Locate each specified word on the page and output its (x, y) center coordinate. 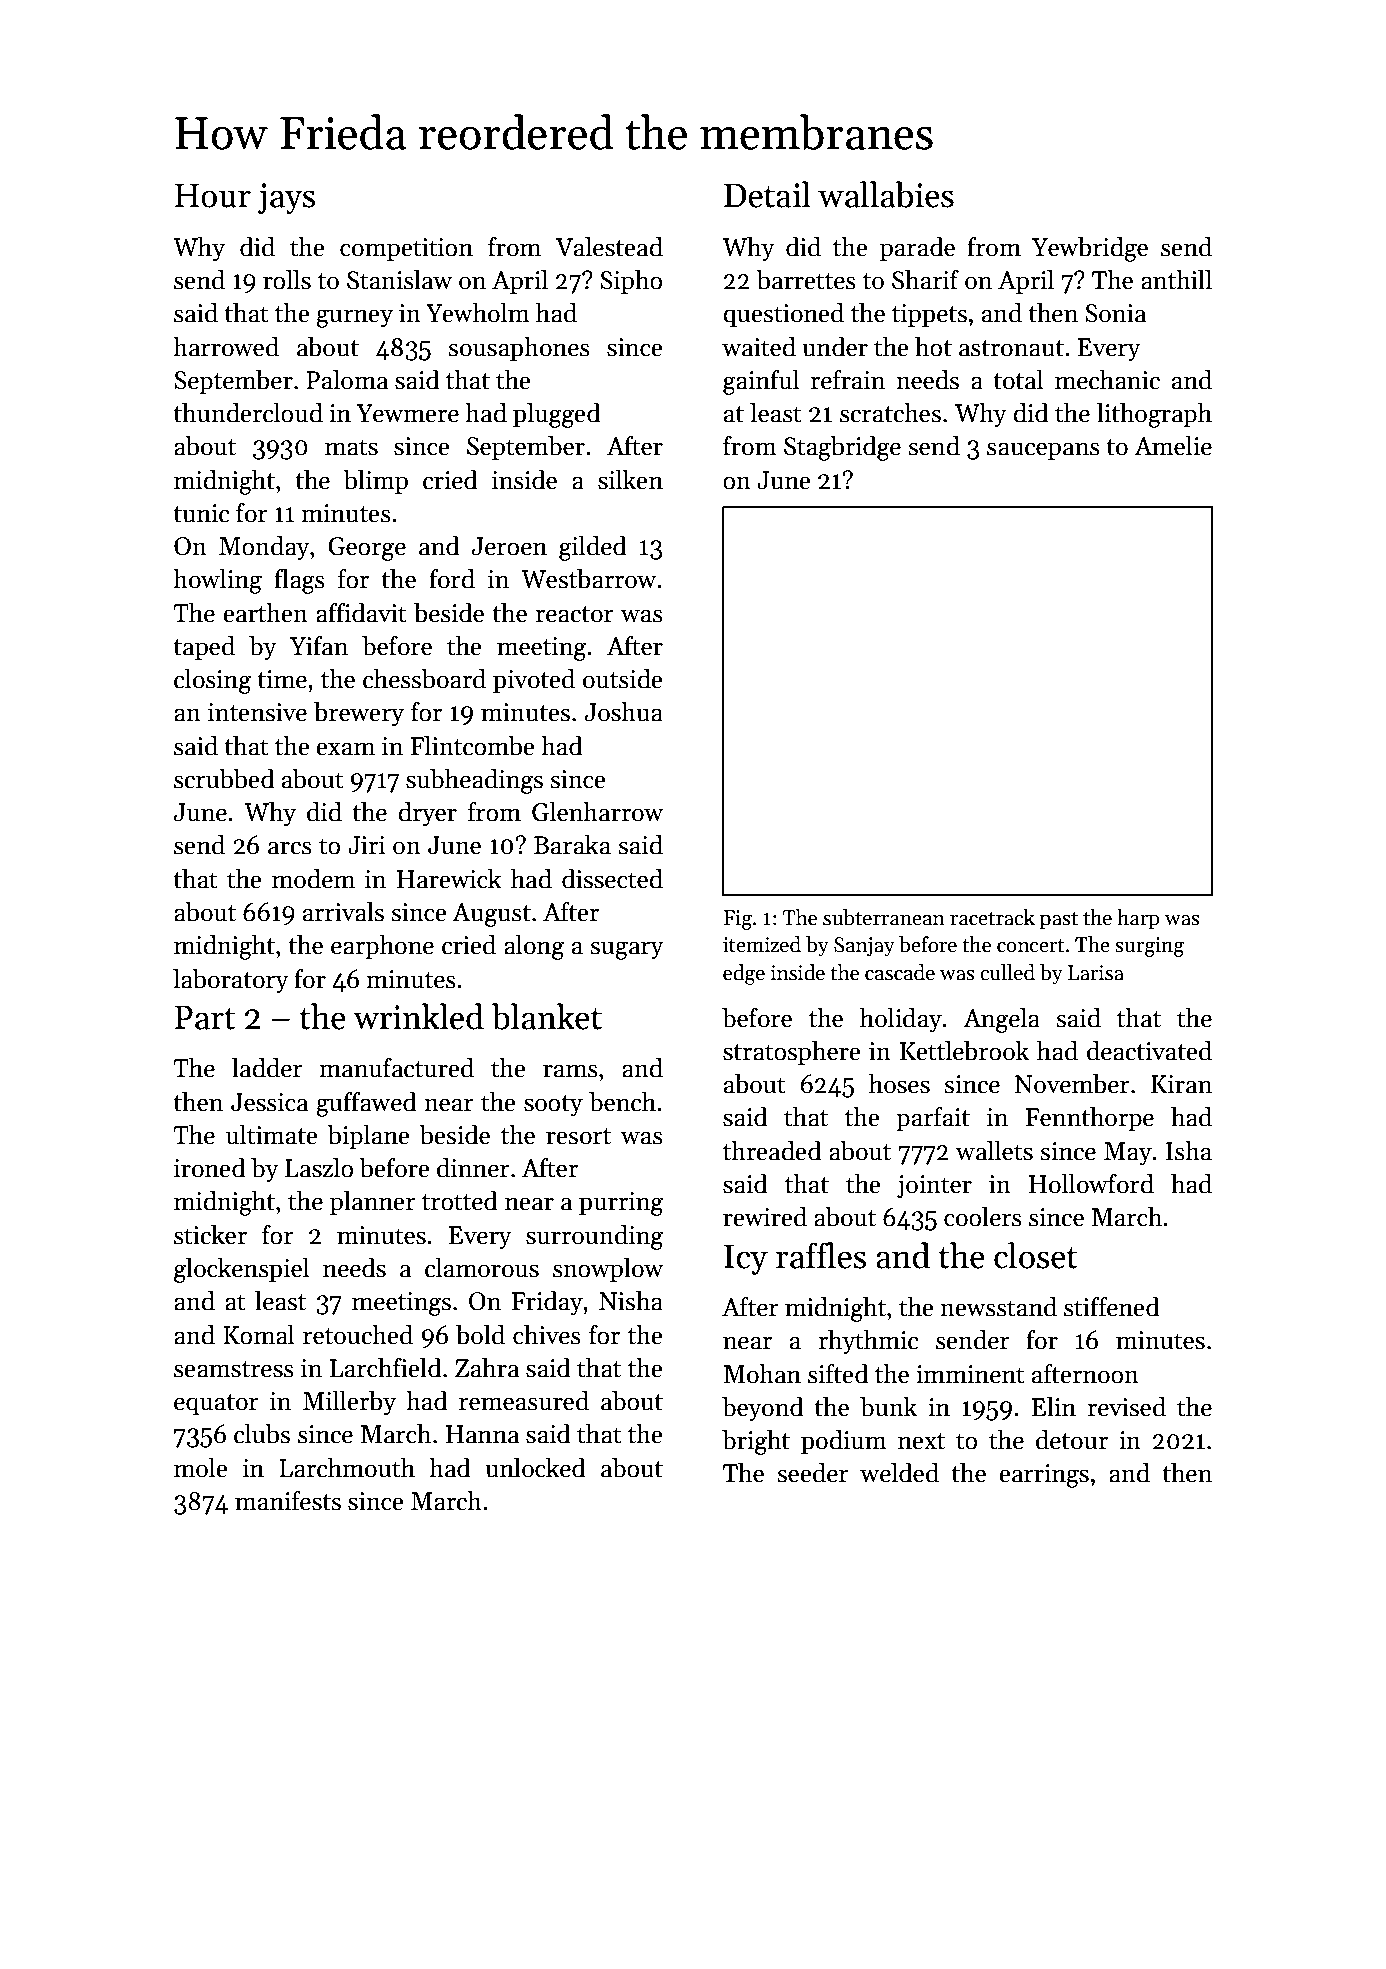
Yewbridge (1090, 249)
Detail (767, 194)
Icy (746, 1259)
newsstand (998, 1307)
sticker (210, 1235)
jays (286, 198)
